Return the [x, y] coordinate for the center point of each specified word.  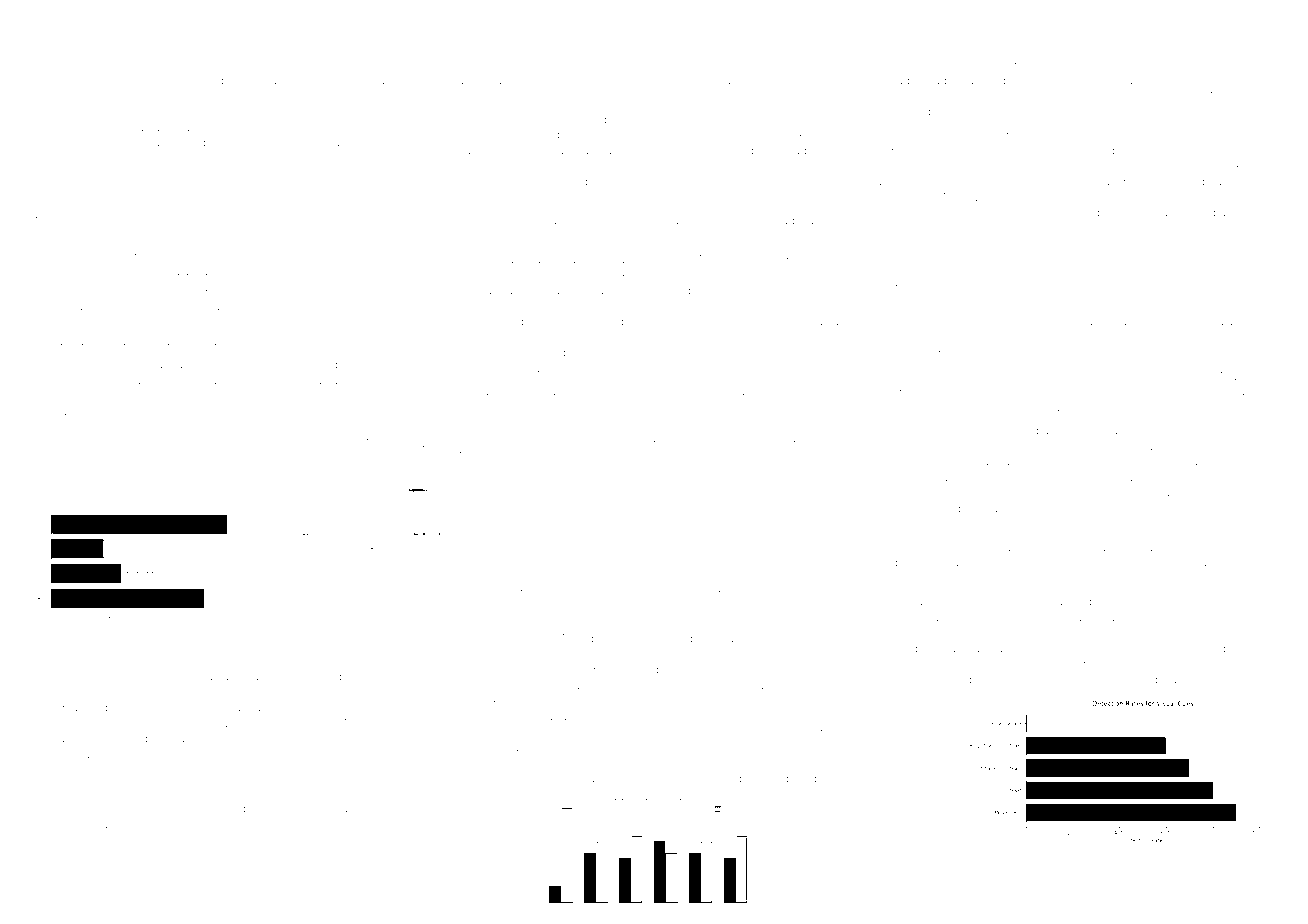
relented [1023, 680]
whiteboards [193, 661]
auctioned [504, 654]
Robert [207, 865]
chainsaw [714, 80]
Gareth [118, 364]
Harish [893, 96]
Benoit [104, 158]
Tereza [766, 453]
